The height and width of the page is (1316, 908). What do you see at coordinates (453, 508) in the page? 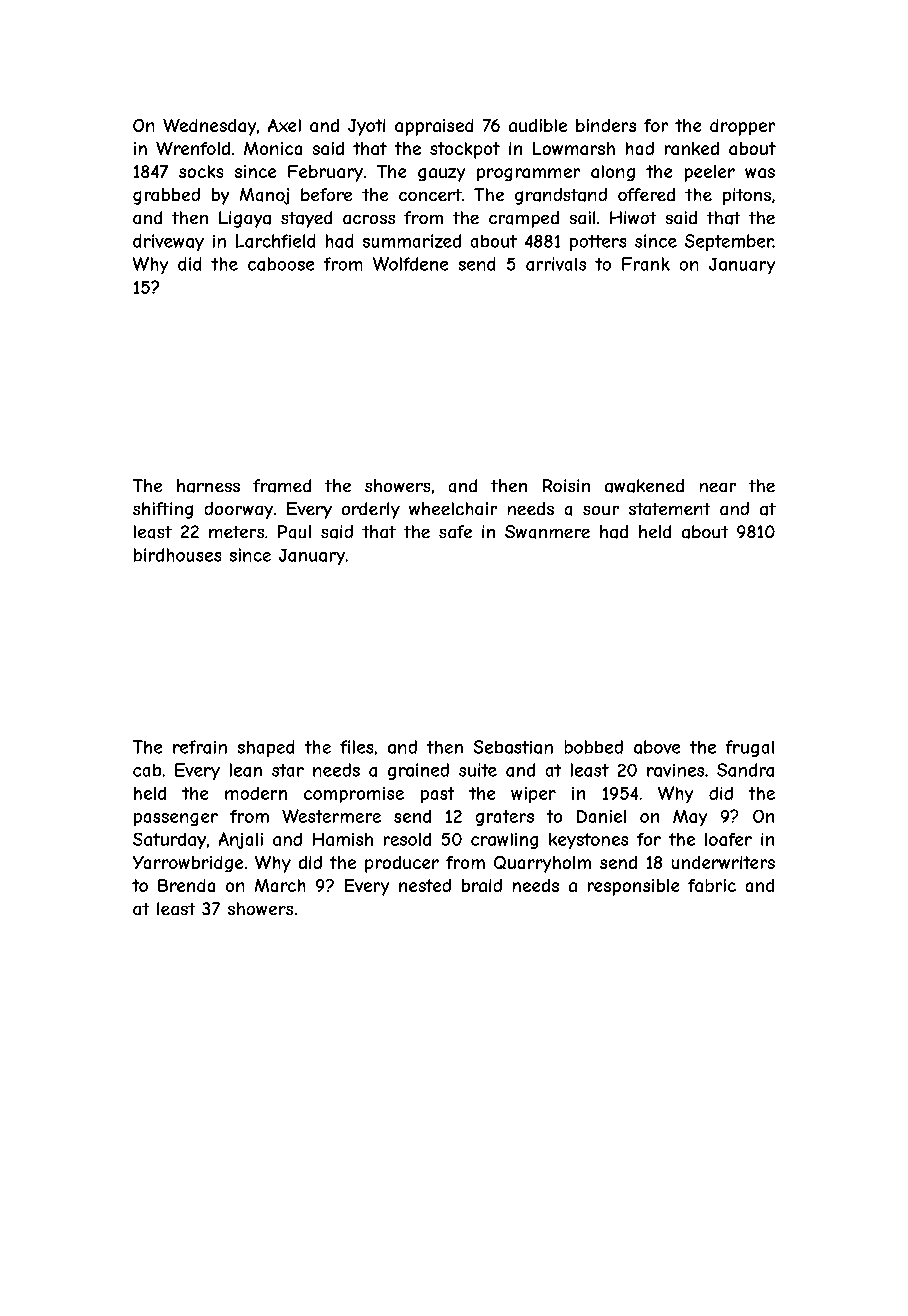
I see `wheelchair` at bounding box center [453, 508].
